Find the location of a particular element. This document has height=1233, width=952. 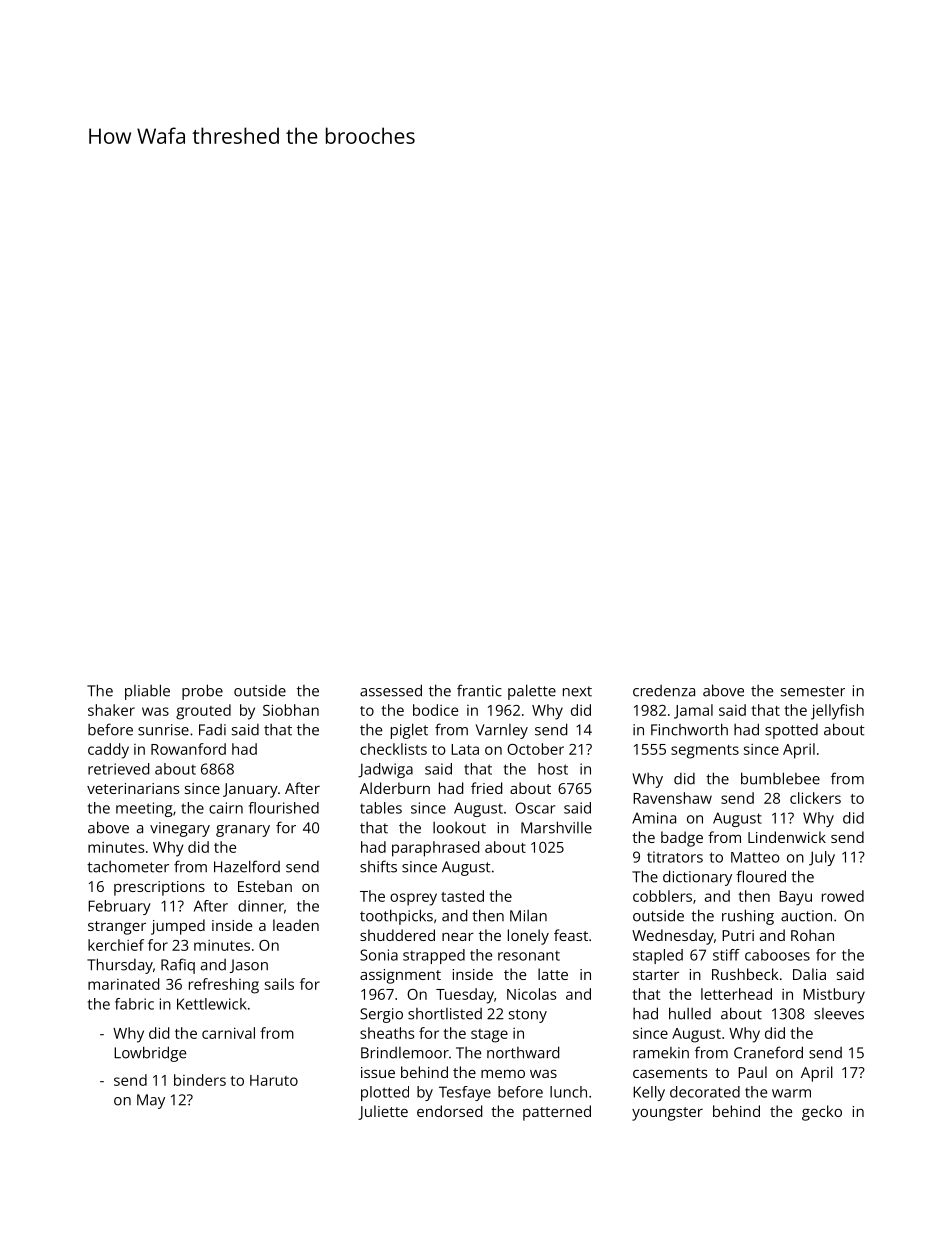

jellyfish is located at coordinates (837, 712).
